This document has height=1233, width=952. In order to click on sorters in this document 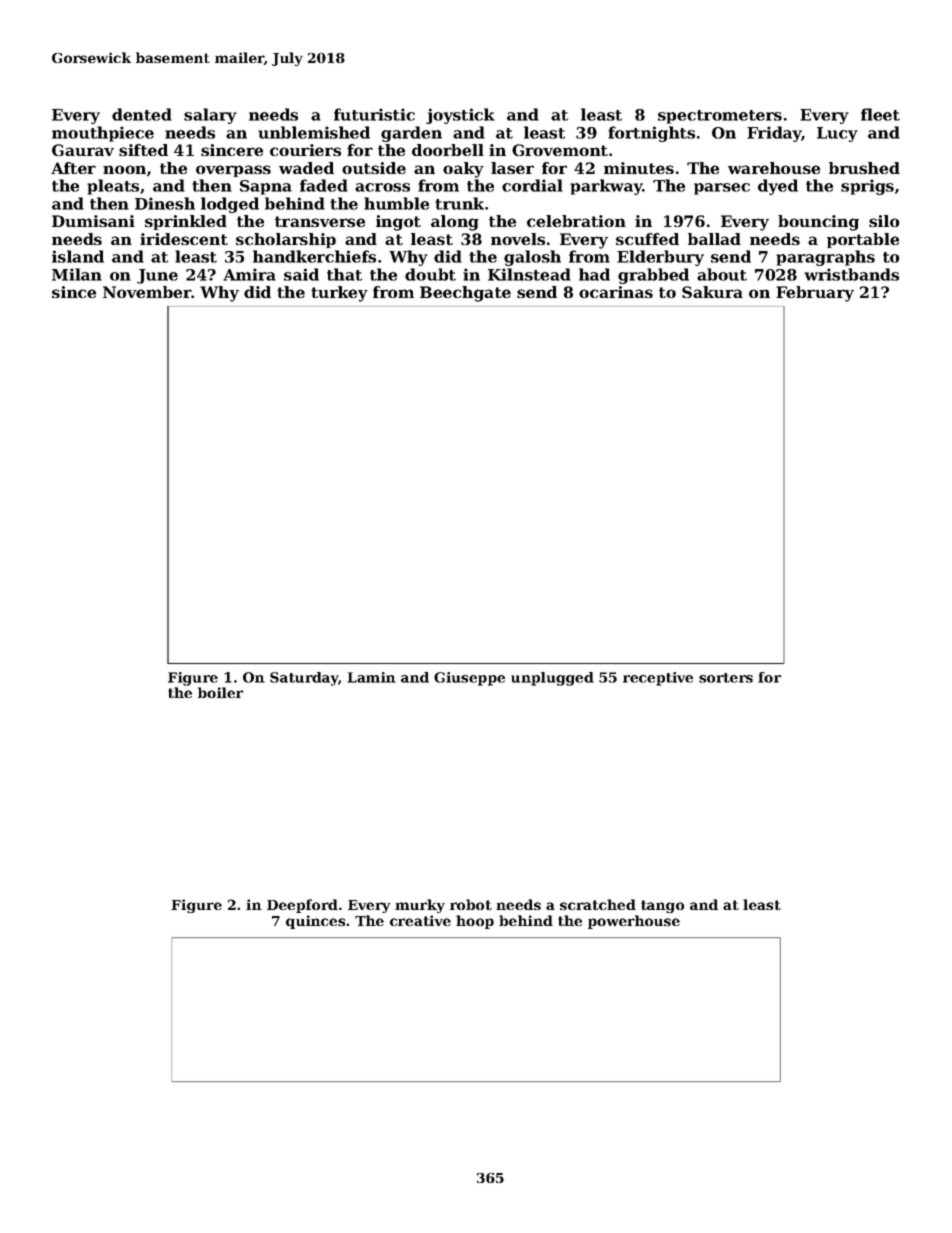, I will do `click(726, 678)`.
